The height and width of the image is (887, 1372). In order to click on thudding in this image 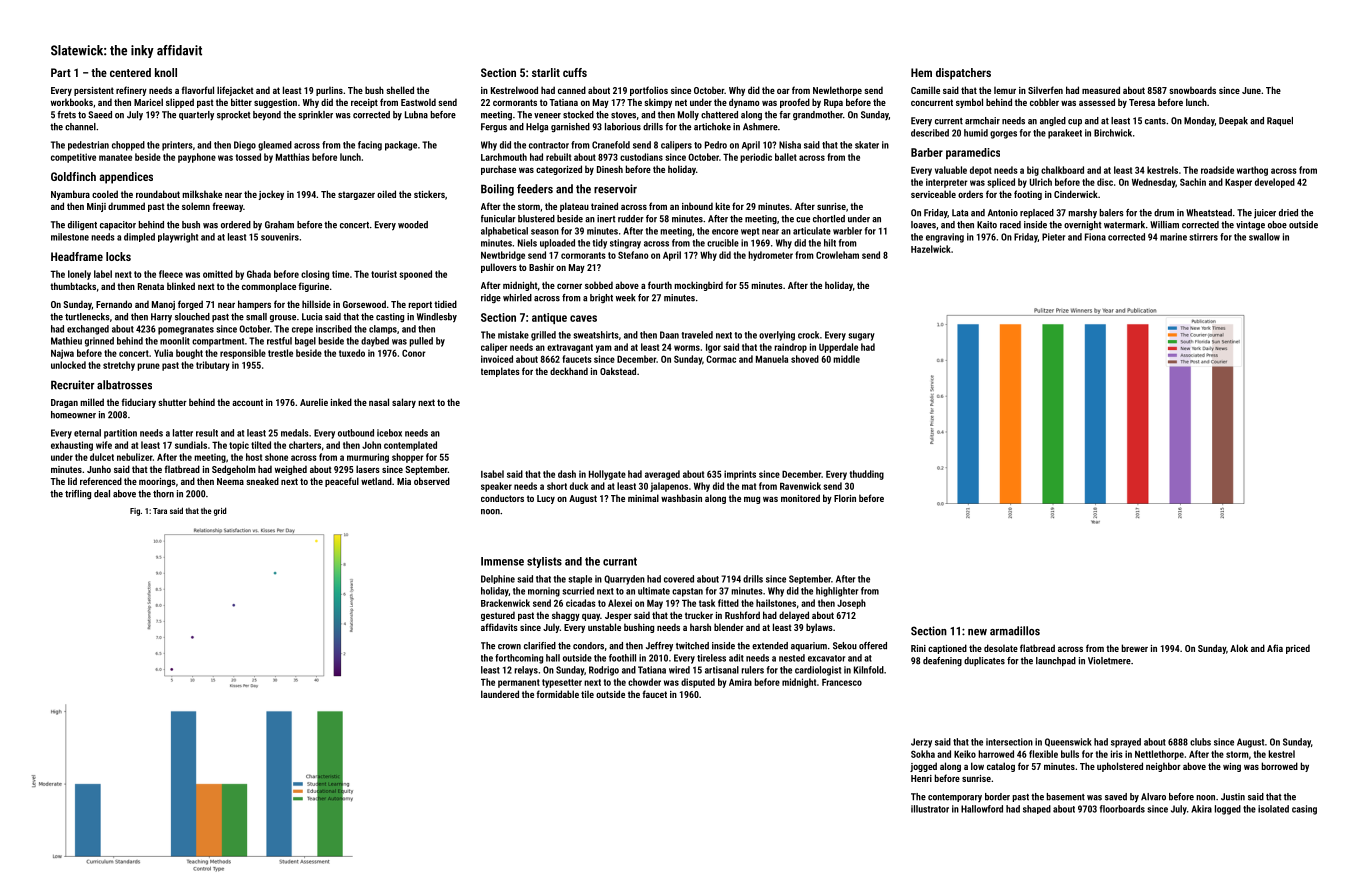, I will do `click(867, 475)`.
